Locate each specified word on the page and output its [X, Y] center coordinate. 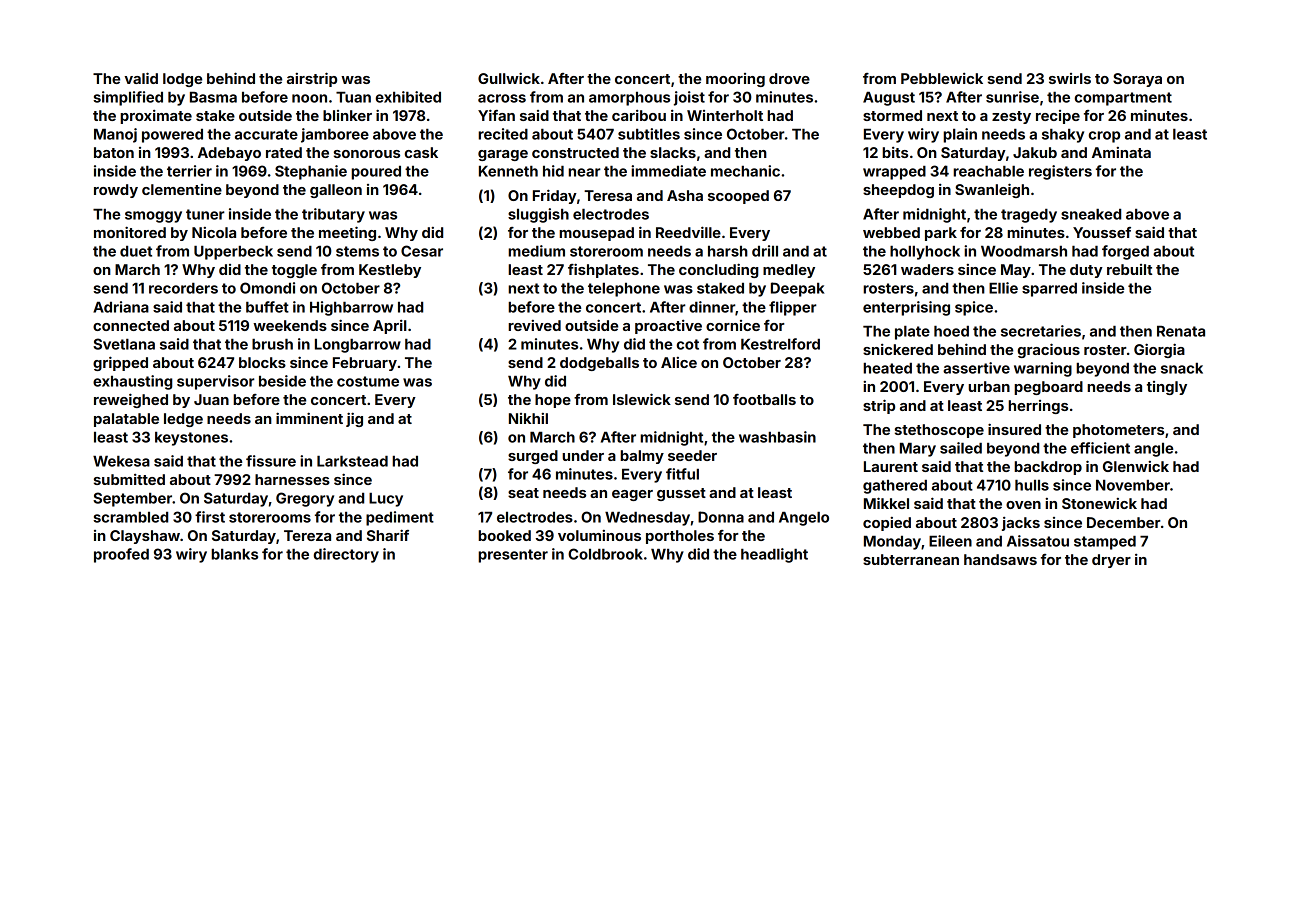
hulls [1032, 485]
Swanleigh [992, 190]
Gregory [305, 499]
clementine [182, 189]
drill [765, 251]
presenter [513, 556]
